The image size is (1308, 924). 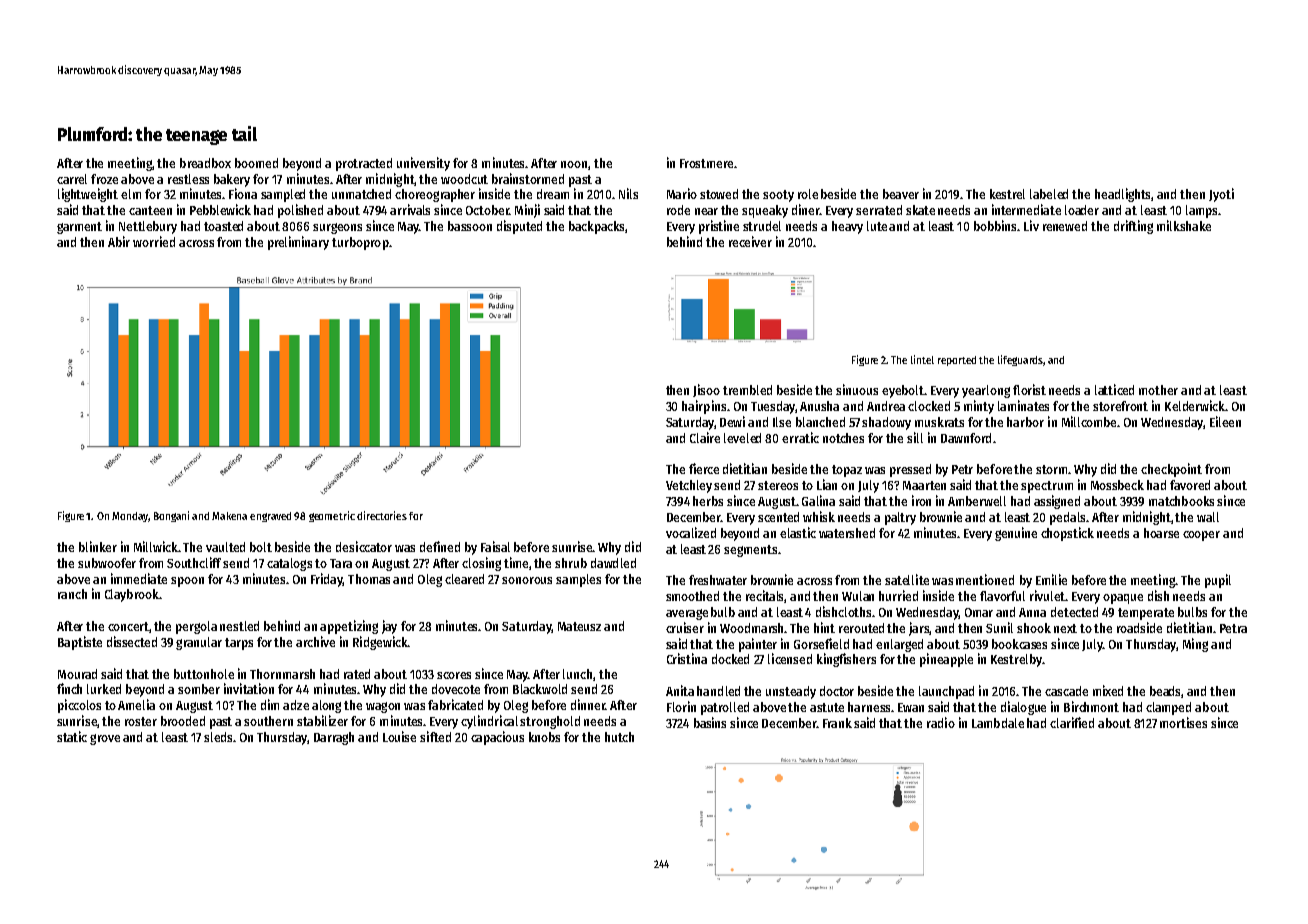 I want to click on backpacks, so click(x=596, y=227).
